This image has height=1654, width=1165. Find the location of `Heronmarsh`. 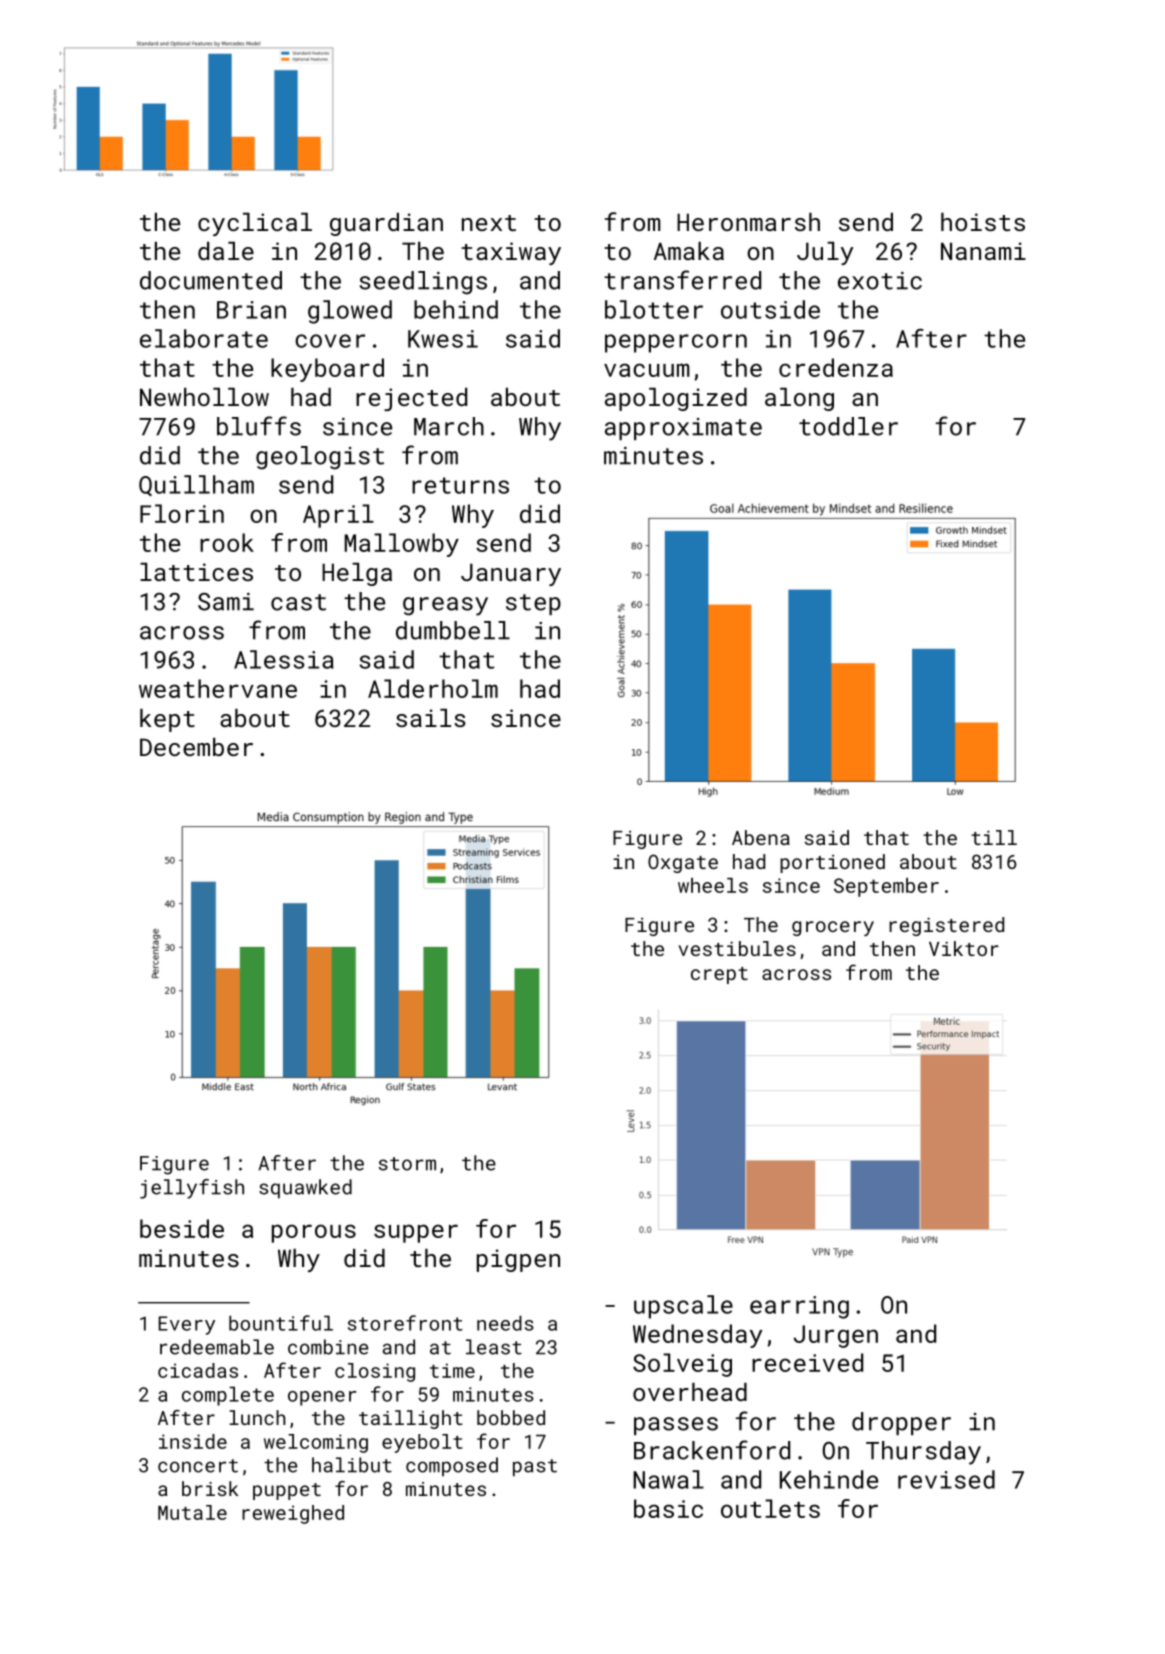

Heronmarsh is located at coordinates (748, 222).
